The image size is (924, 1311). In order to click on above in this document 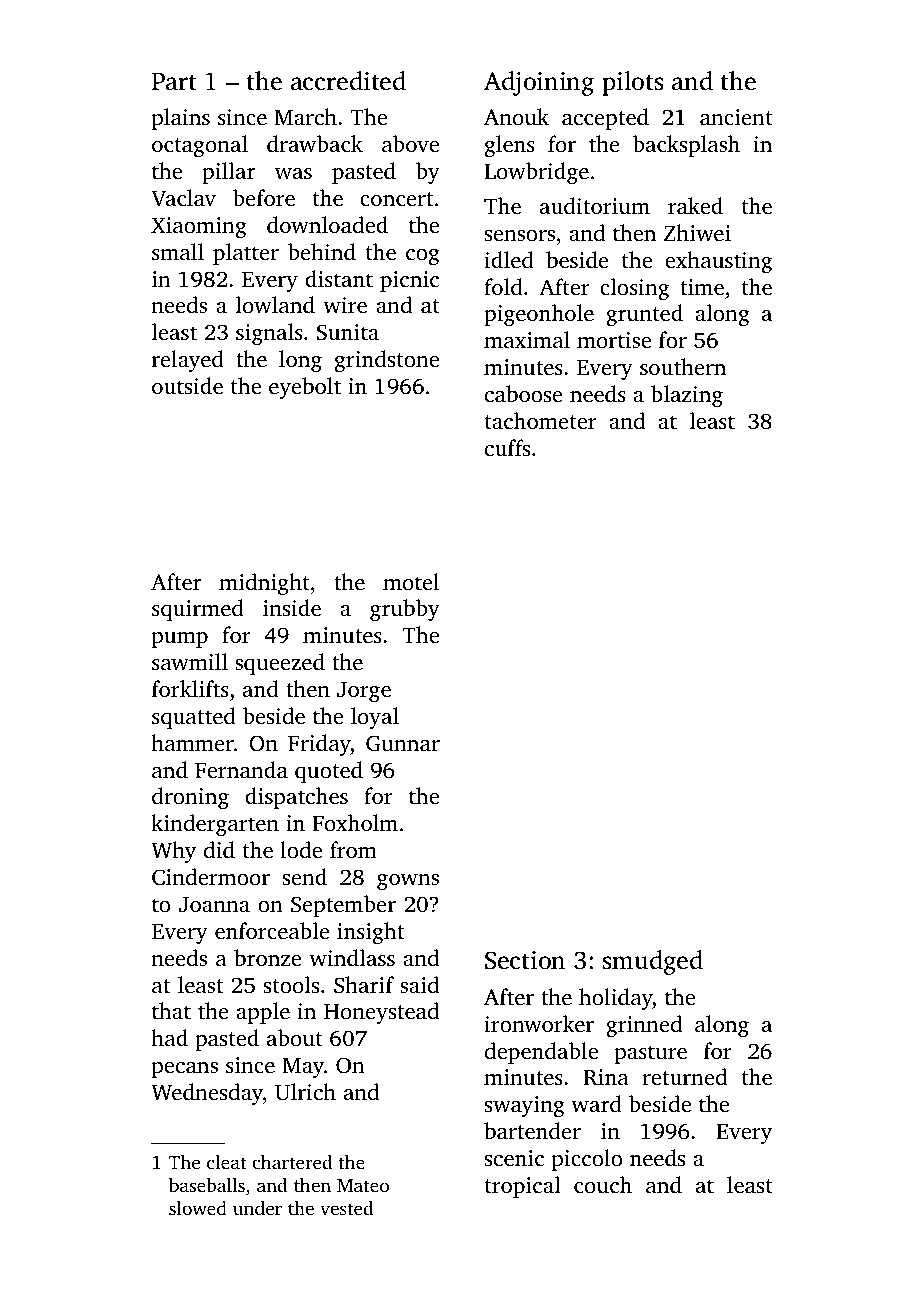, I will do `click(410, 144)`.
